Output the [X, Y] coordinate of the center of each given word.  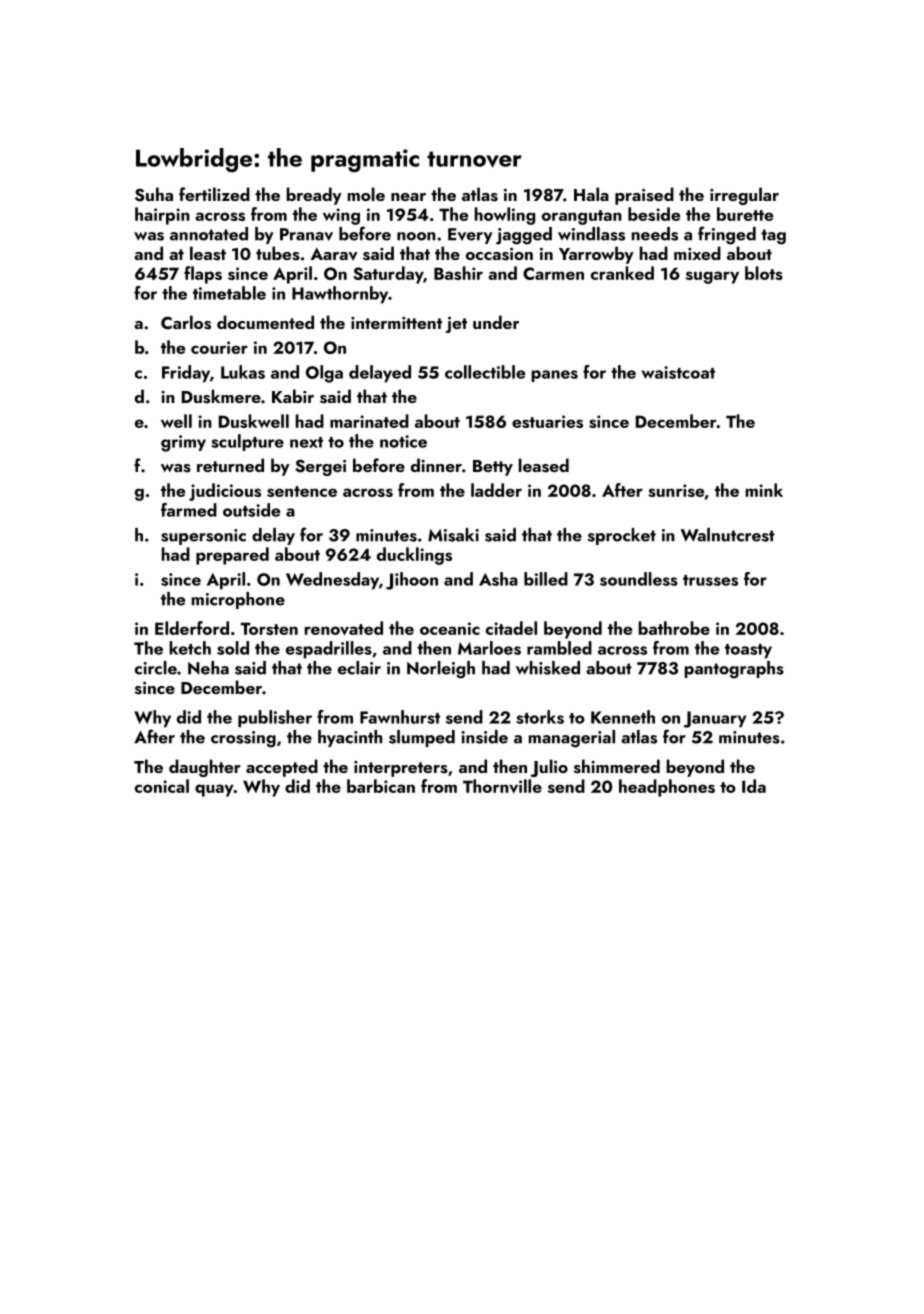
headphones [667, 788]
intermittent [396, 323]
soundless [639, 579]
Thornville [502, 786]
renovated [344, 628]
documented [265, 322]
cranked [622, 273]
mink [764, 490]
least [208, 253]
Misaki [453, 535]
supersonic [203, 537]
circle [156, 668]
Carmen [553, 273]
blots [764, 273]
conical [162, 786]
